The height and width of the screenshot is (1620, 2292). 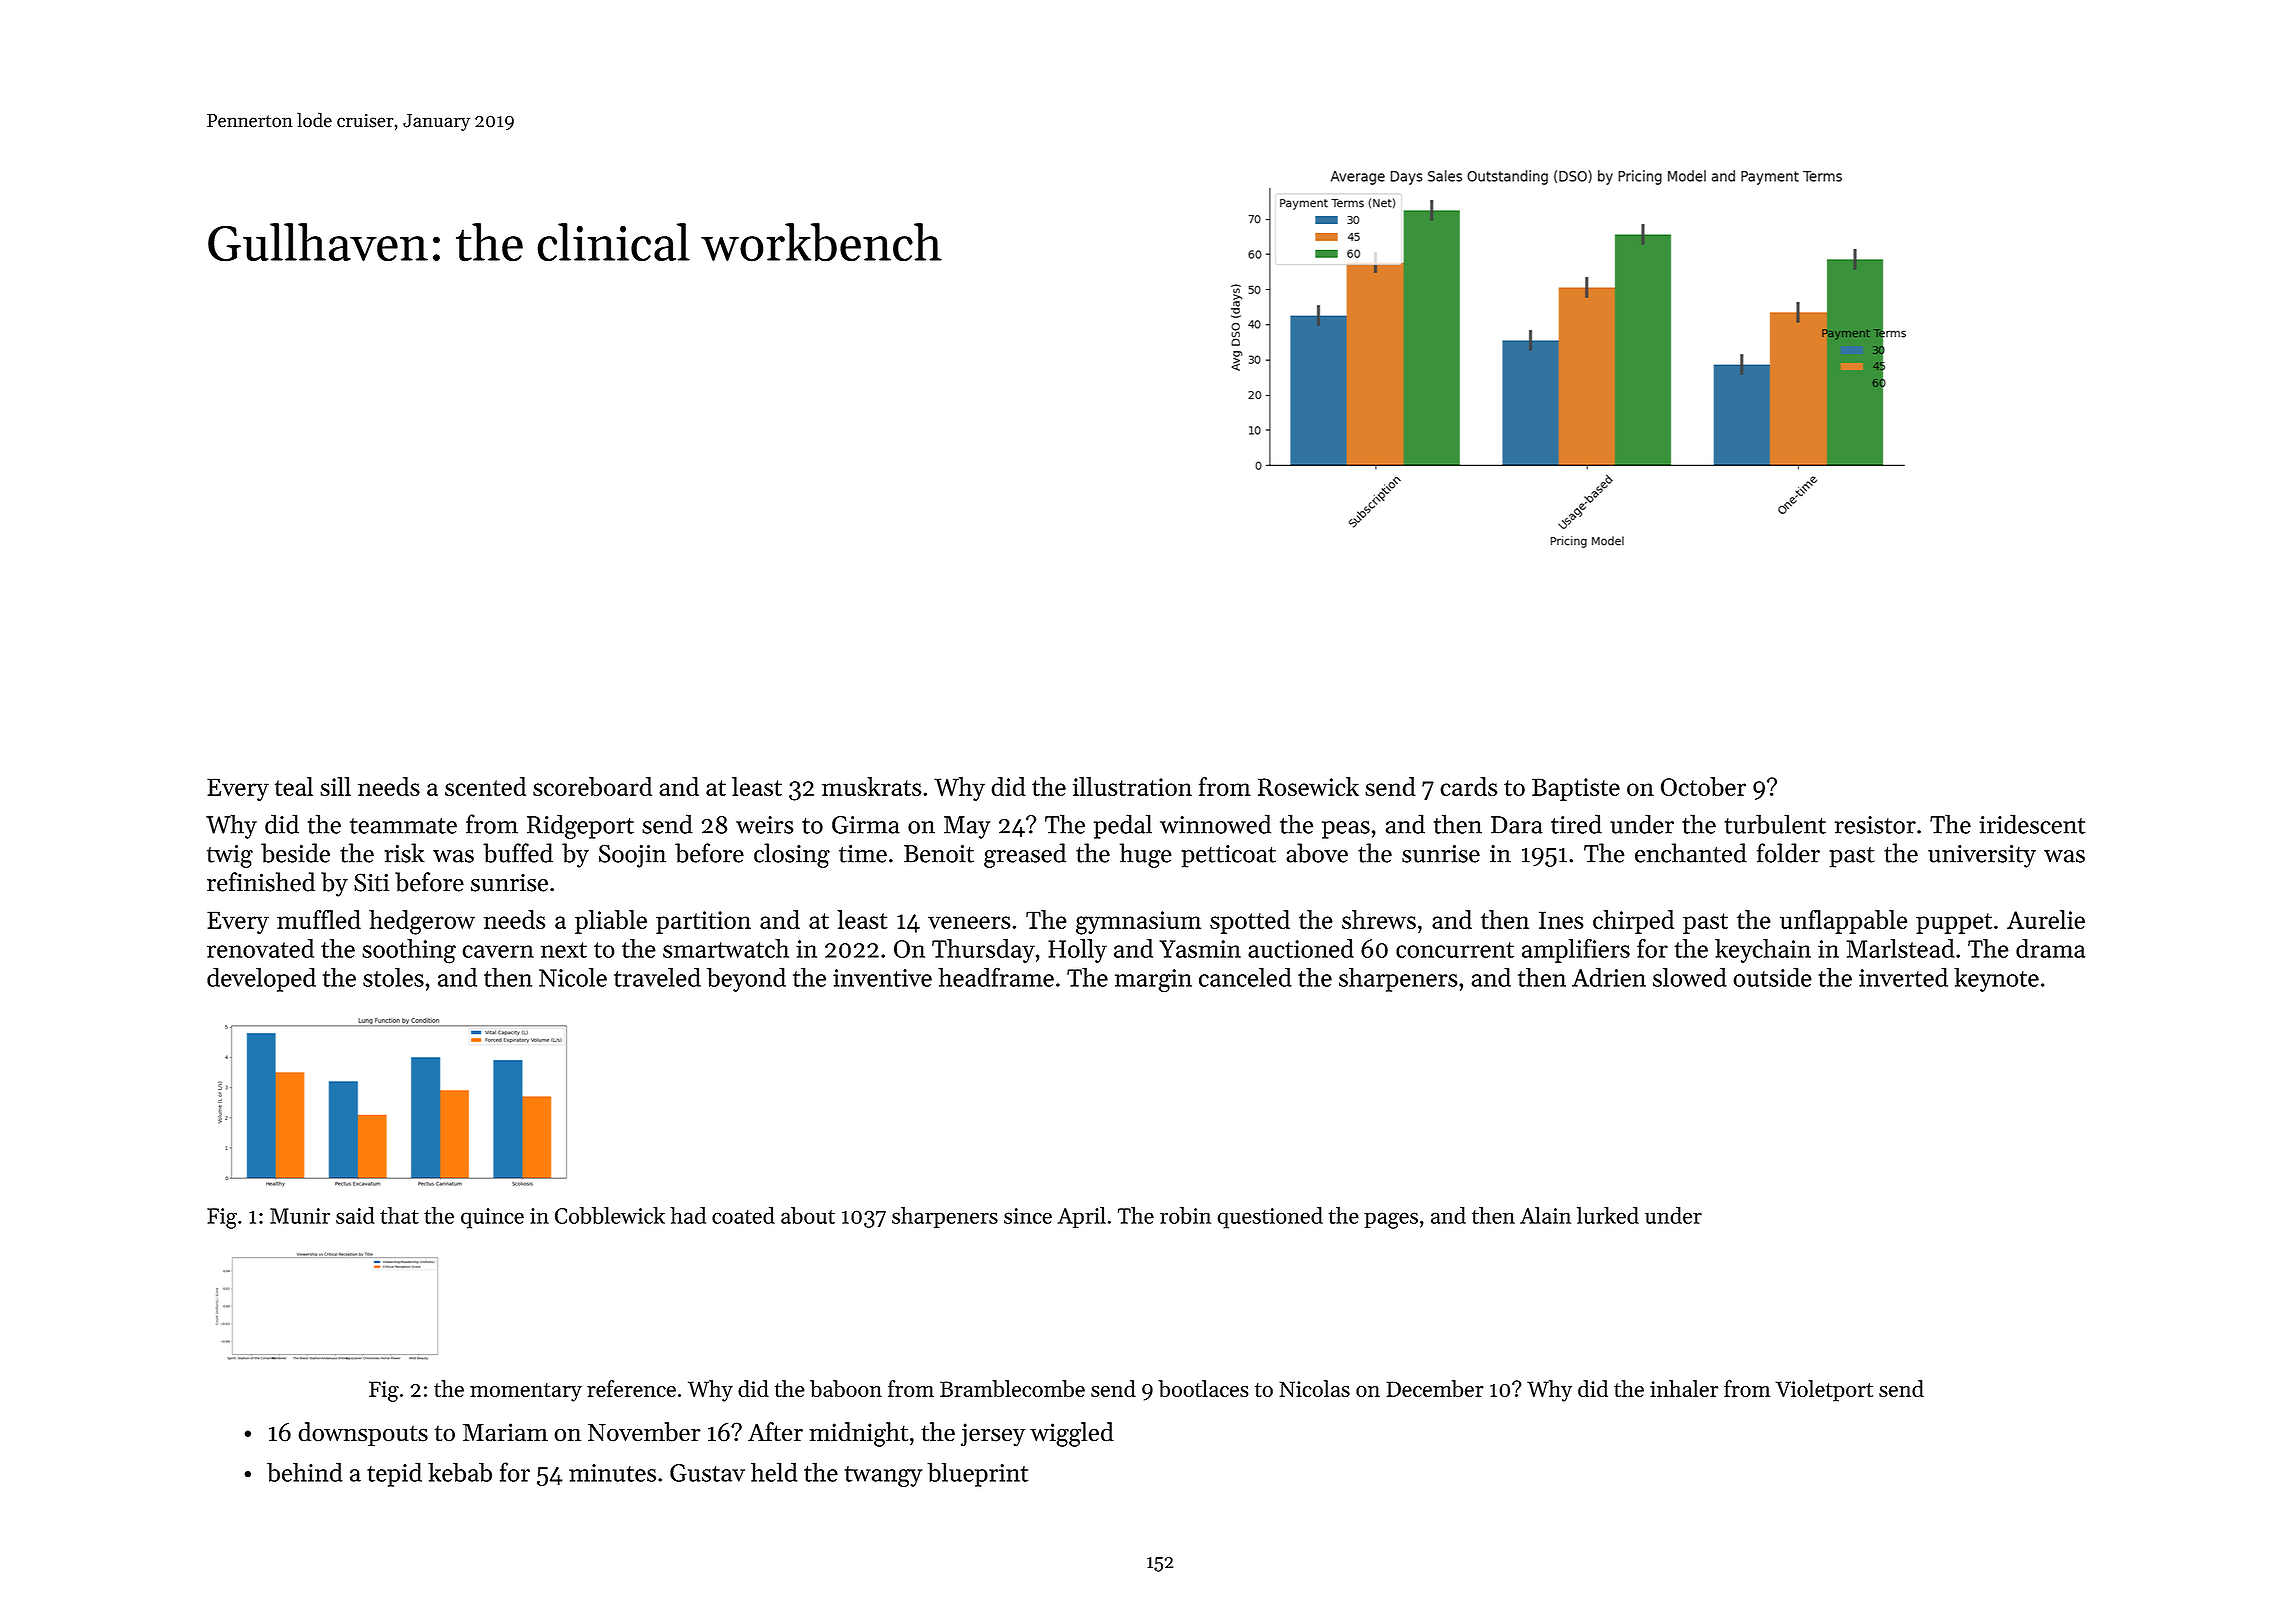 What do you see at coordinates (996, 977) in the screenshot?
I see `headframe` at bounding box center [996, 977].
